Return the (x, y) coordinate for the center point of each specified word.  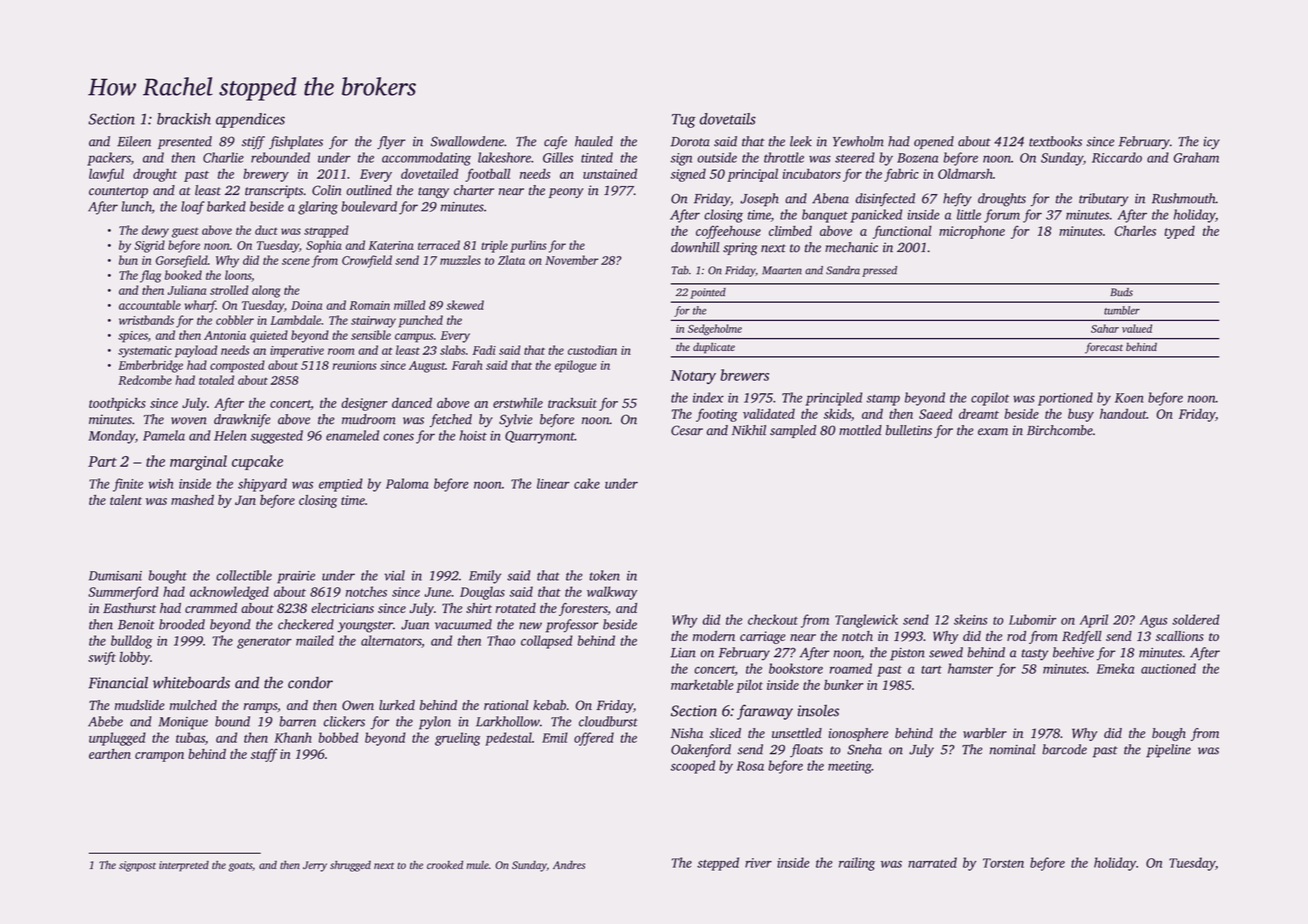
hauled (594, 141)
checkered (306, 624)
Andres (569, 864)
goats (240, 867)
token (604, 575)
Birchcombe (1060, 430)
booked (183, 275)
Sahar (1105, 328)
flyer (391, 143)
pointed (708, 293)
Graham (1196, 157)
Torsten (1003, 863)
